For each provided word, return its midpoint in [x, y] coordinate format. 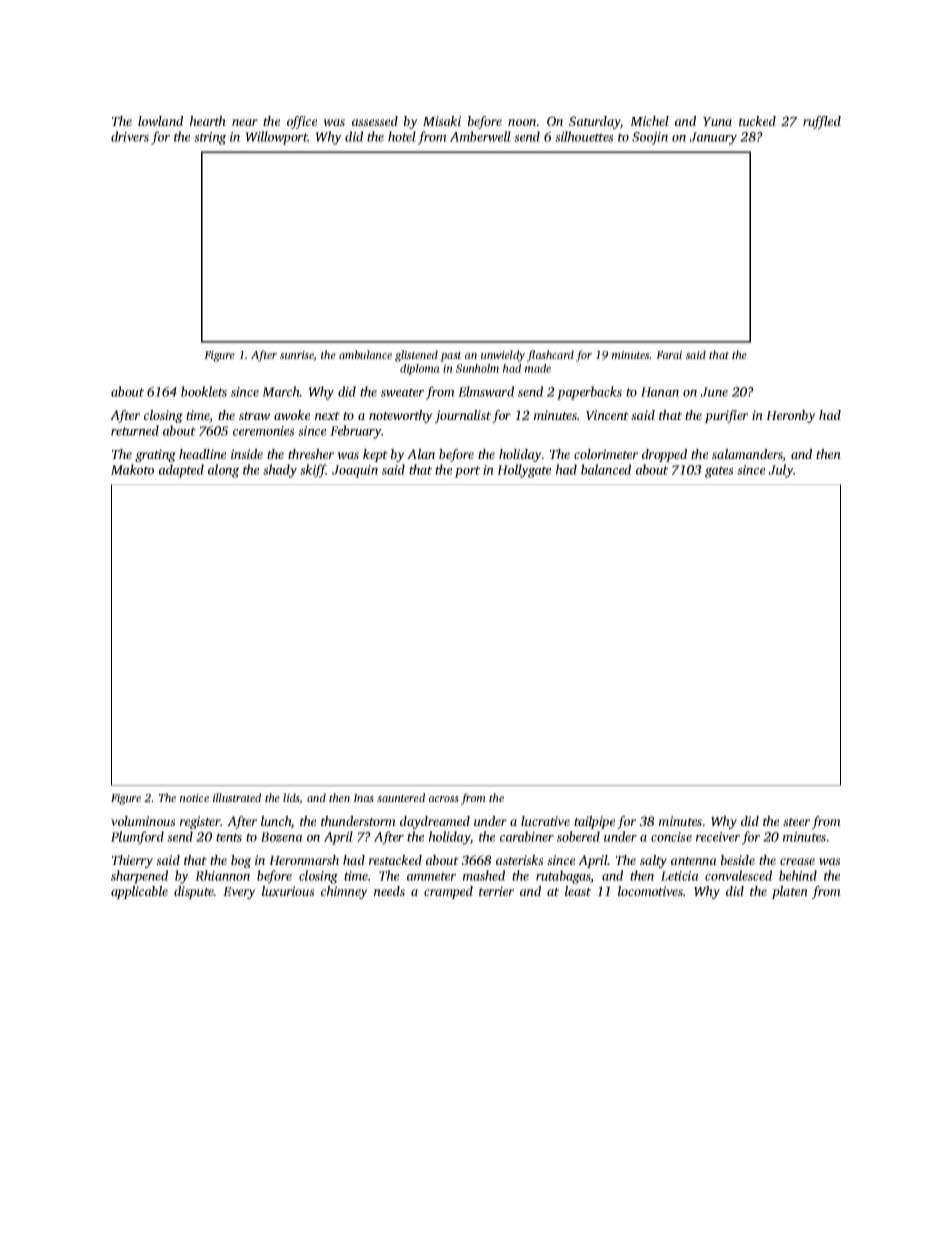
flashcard [550, 356]
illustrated [237, 797]
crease [797, 861]
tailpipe [594, 822]
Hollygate [524, 471]
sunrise [297, 356]
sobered [578, 836]
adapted [181, 471]
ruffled [822, 122]
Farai [669, 355]
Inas [363, 798]
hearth [208, 121]
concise [671, 837]
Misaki [442, 121]
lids [291, 798]
